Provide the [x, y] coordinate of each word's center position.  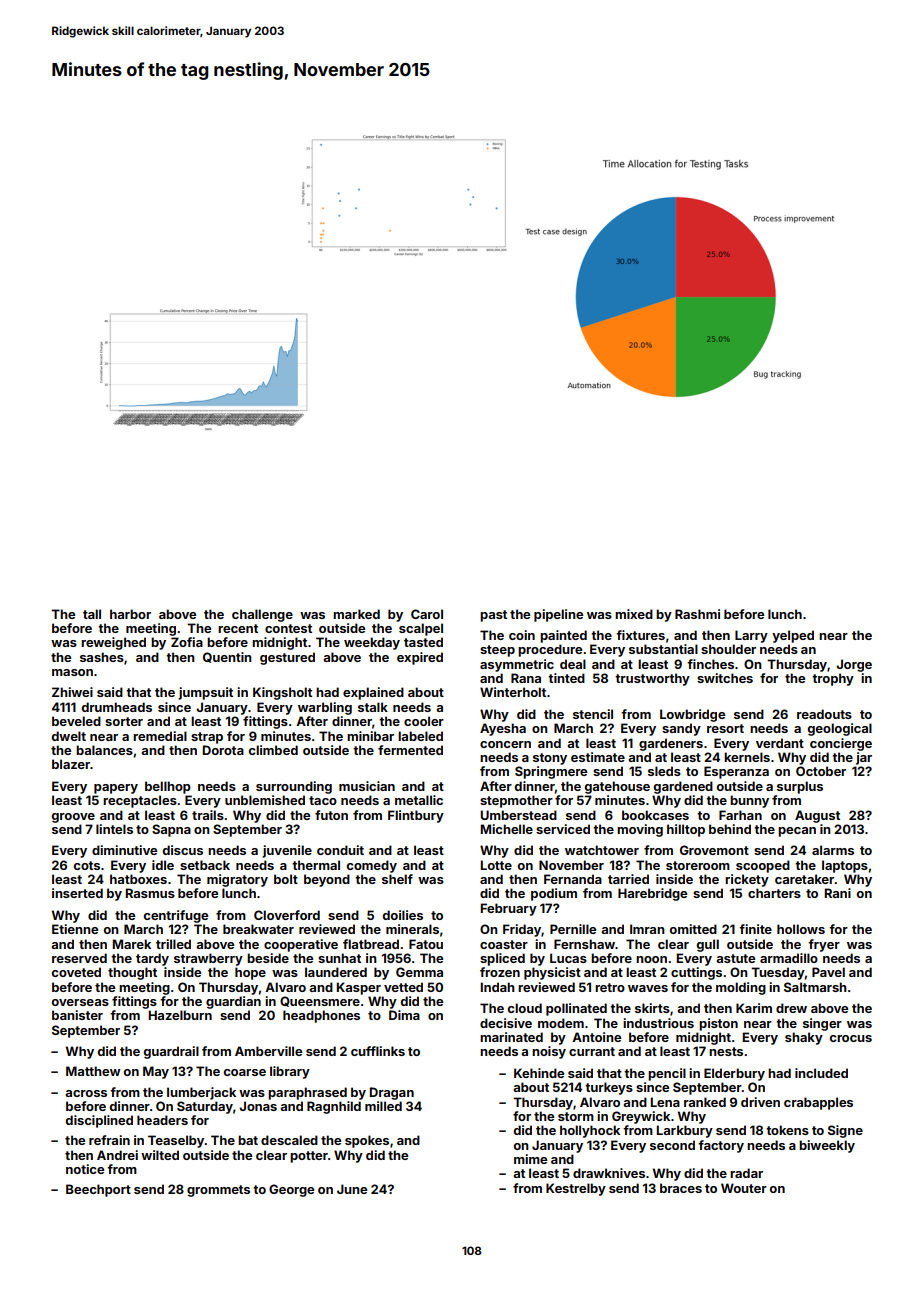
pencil [667, 1074]
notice [85, 1169]
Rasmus [150, 893]
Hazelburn [180, 1015]
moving [640, 830]
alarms [833, 850]
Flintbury [416, 816]
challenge [262, 615]
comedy [372, 866]
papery [116, 789]
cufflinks [378, 1051]
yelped [793, 636]
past [493, 616]
